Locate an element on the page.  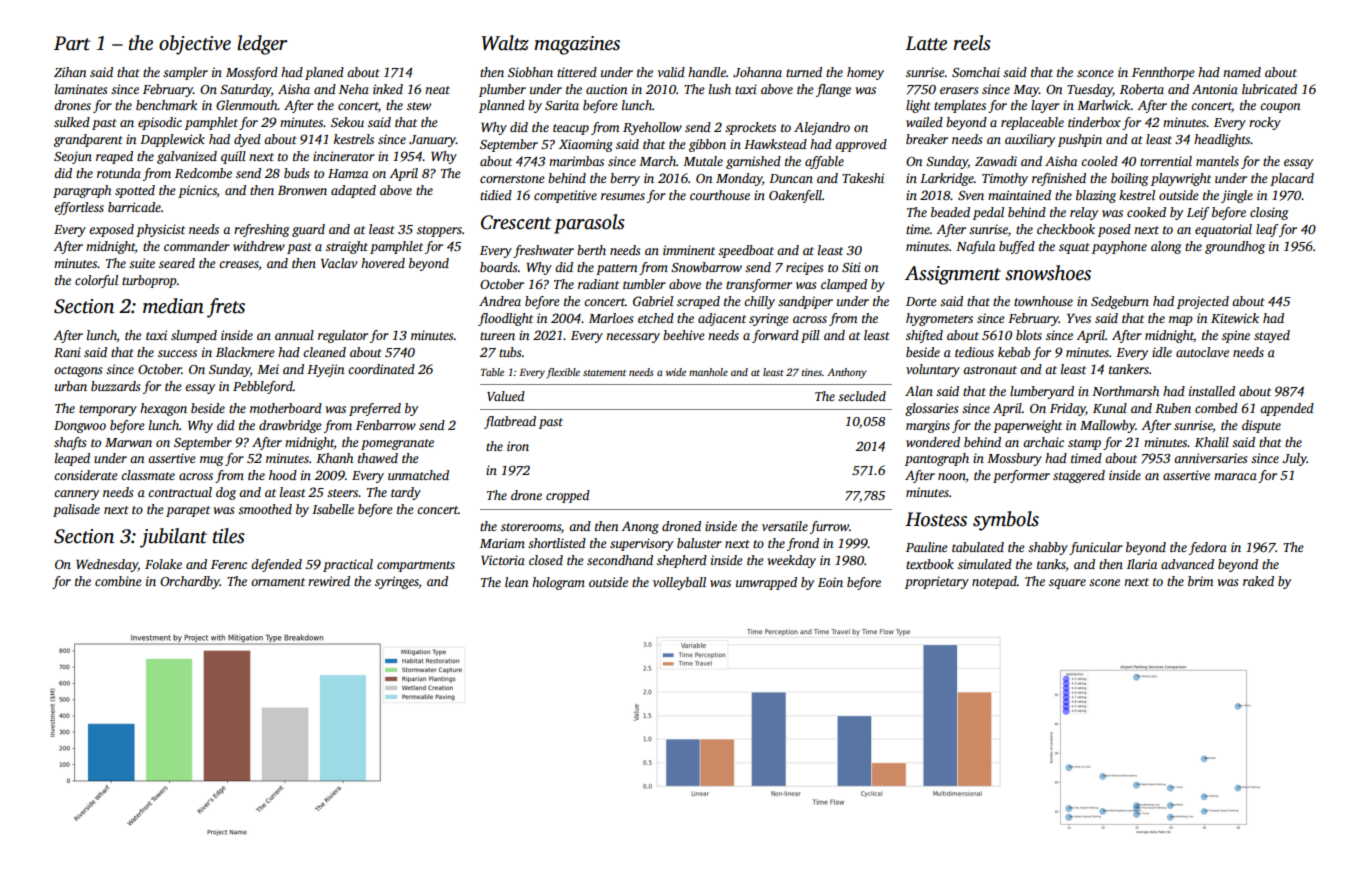
imminent is located at coordinates (689, 250).
